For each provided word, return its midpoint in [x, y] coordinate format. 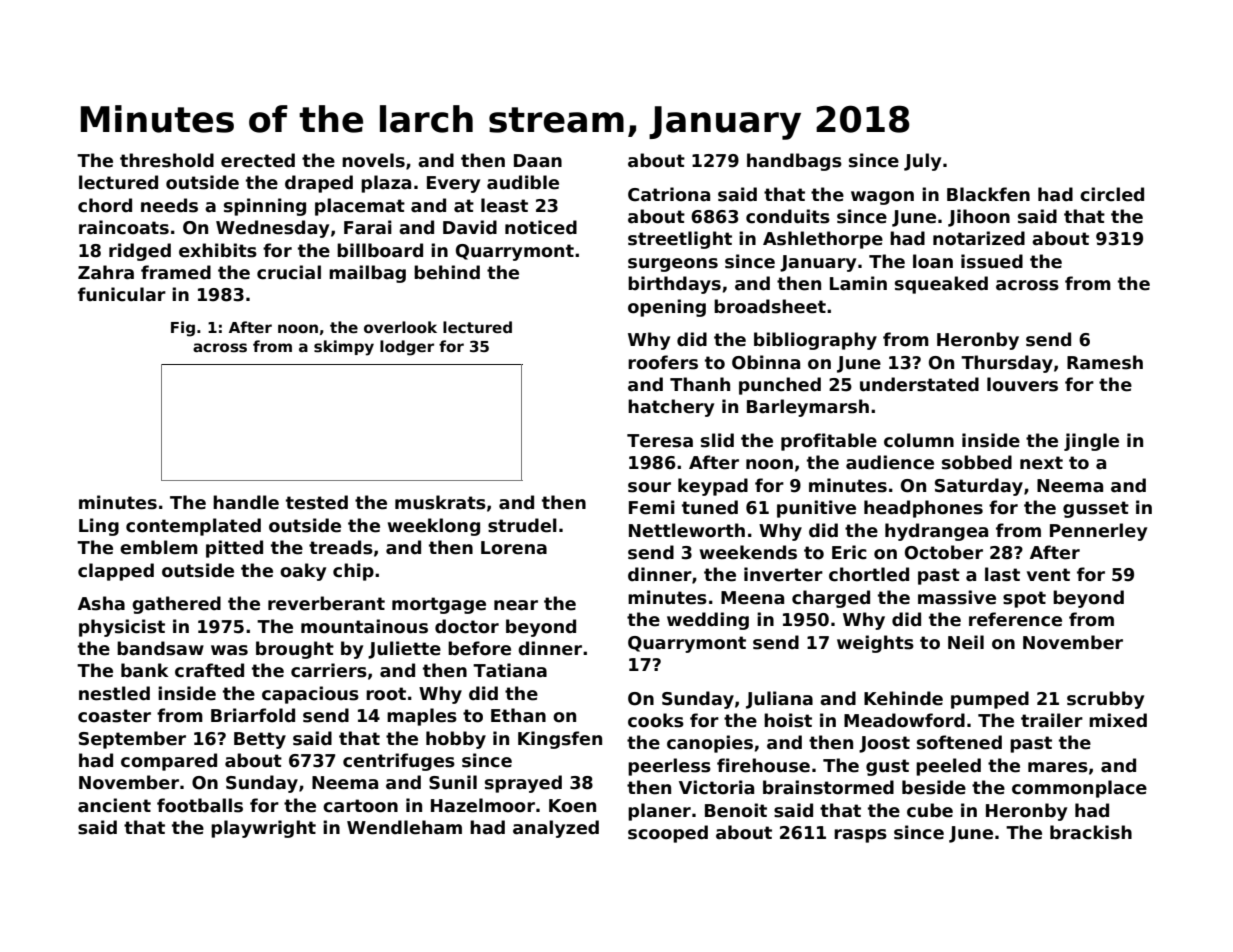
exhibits [218, 250]
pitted [234, 549]
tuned [710, 507]
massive [957, 597]
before [479, 648]
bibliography [815, 341]
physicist [122, 628]
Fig [183, 329]
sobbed [977, 462]
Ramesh [1105, 362]
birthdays [674, 285]
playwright [263, 829]
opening [667, 308]
